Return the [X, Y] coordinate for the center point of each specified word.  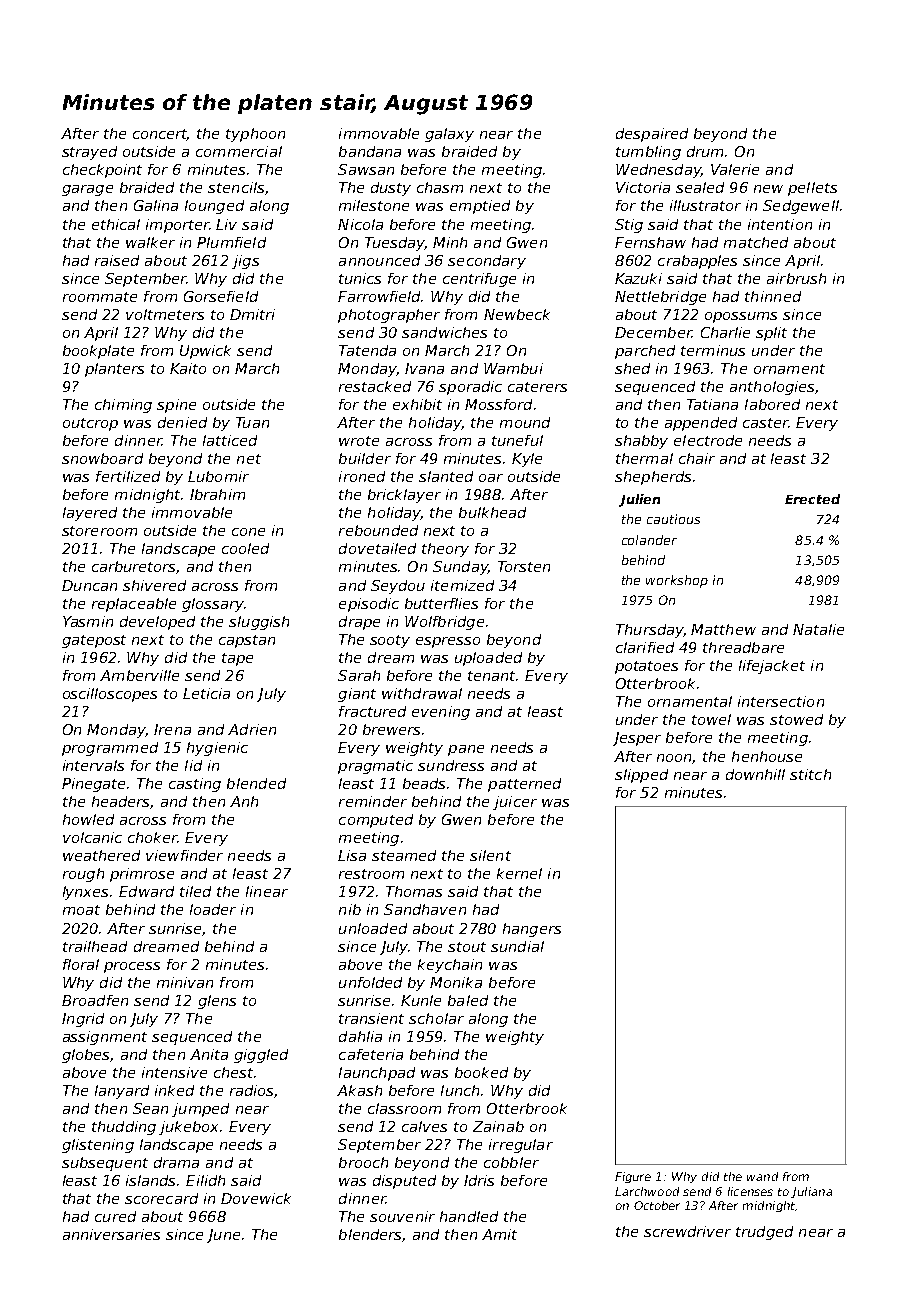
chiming [123, 406]
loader [213, 909]
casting [195, 785]
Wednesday [658, 171]
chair [697, 458]
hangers [532, 930]
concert [160, 135]
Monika [456, 982]
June [223, 1236]
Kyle [527, 460]
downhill [755, 774]
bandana [370, 151]
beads [424, 783]
